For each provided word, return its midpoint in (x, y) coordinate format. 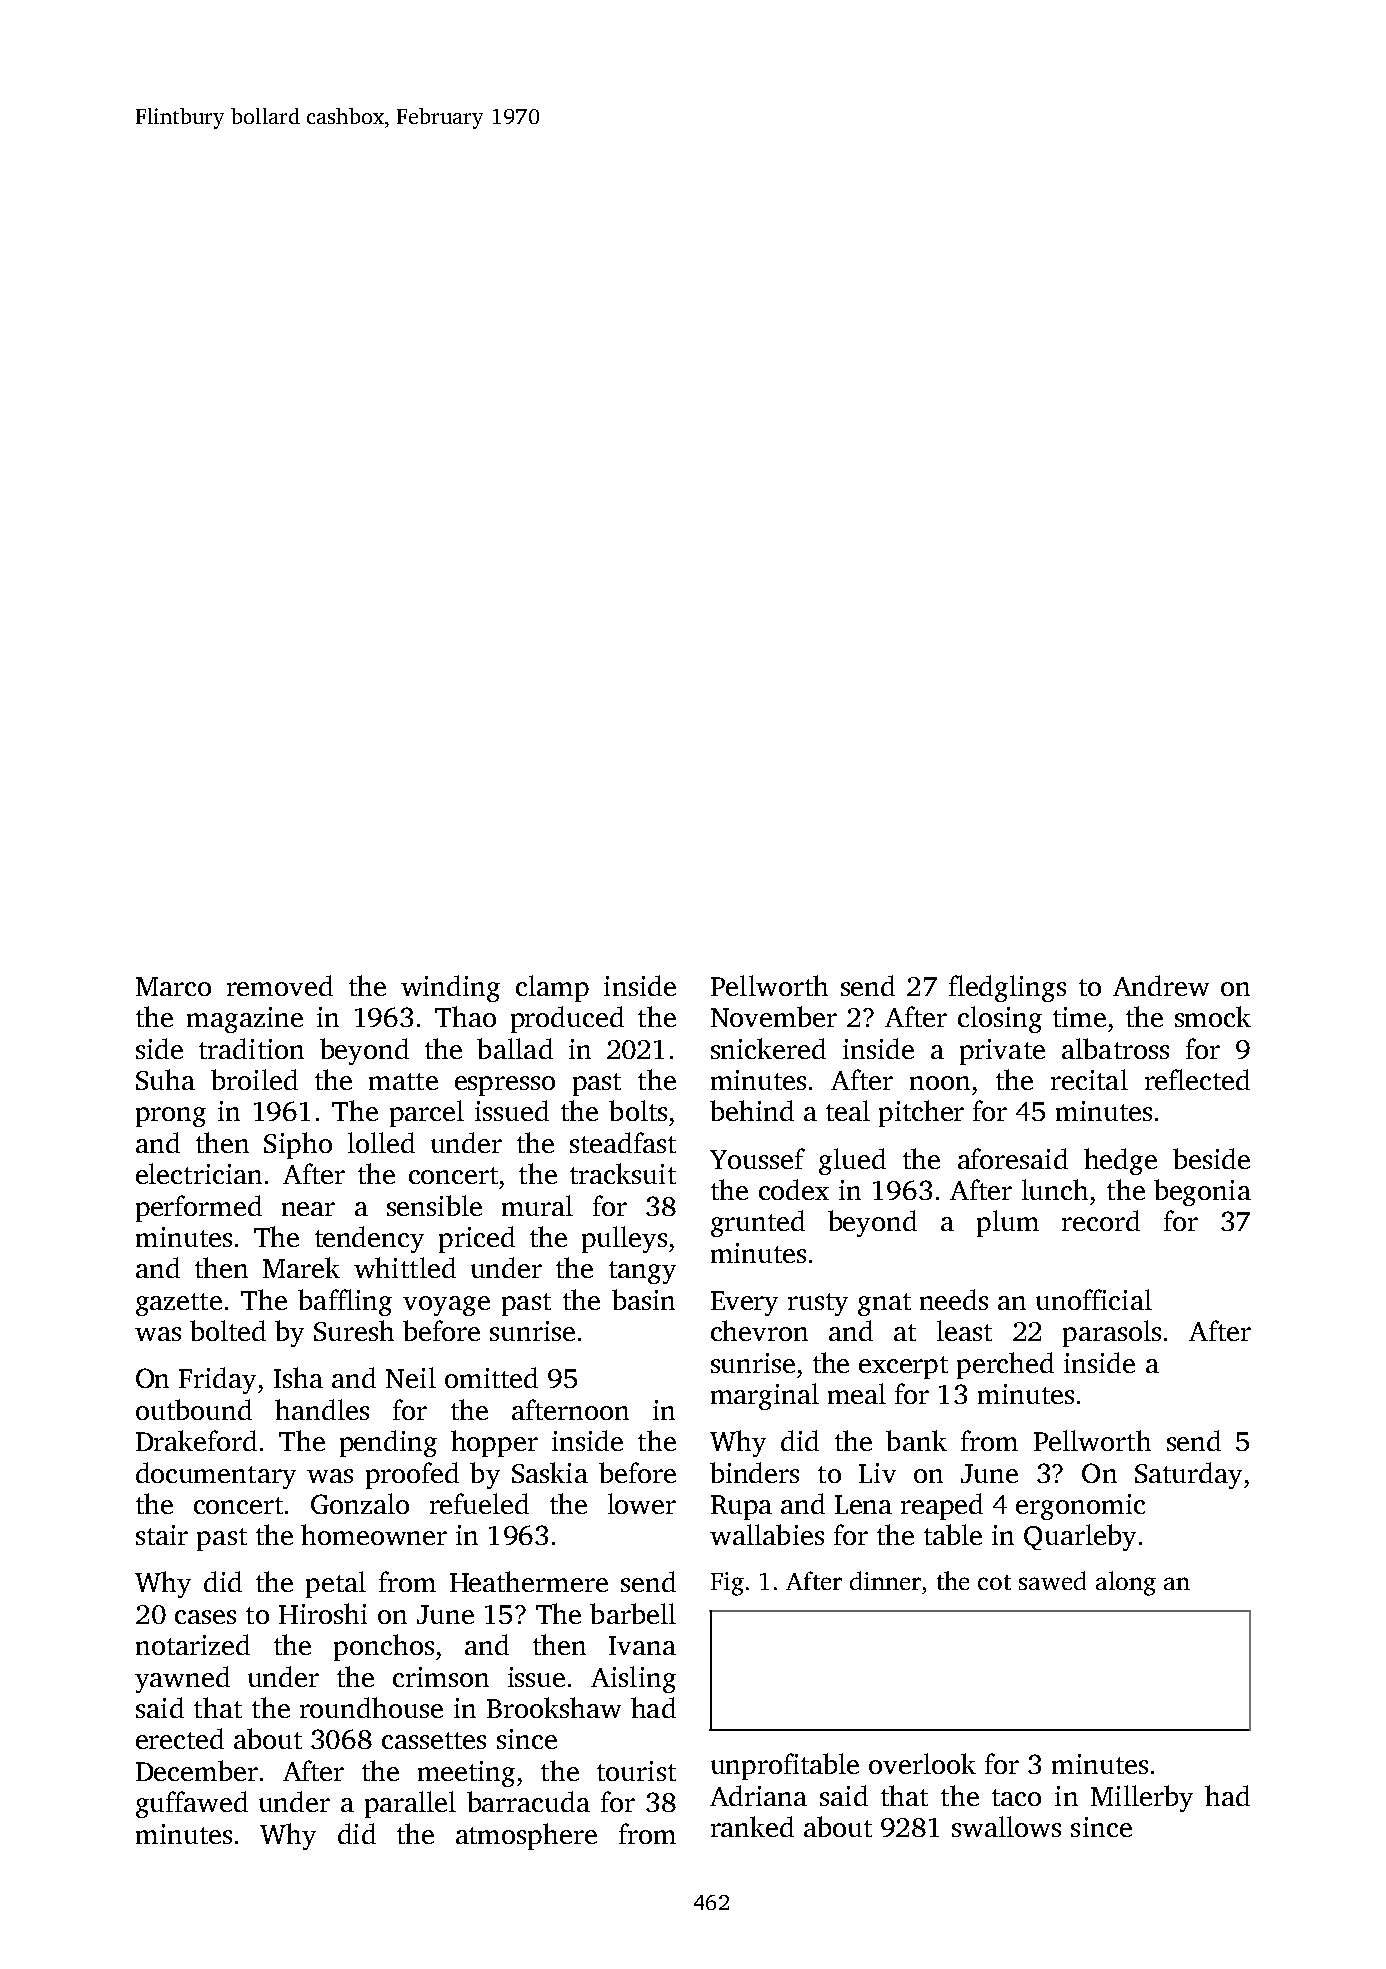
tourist (636, 1771)
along (1126, 1583)
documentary (216, 1475)
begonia (1202, 1192)
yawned (182, 1679)
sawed (1052, 1580)
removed (280, 985)
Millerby (1142, 1798)
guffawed (192, 1804)
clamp (552, 988)
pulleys (624, 1239)
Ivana (642, 1645)
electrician (199, 1173)
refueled (479, 1503)
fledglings (1007, 988)
